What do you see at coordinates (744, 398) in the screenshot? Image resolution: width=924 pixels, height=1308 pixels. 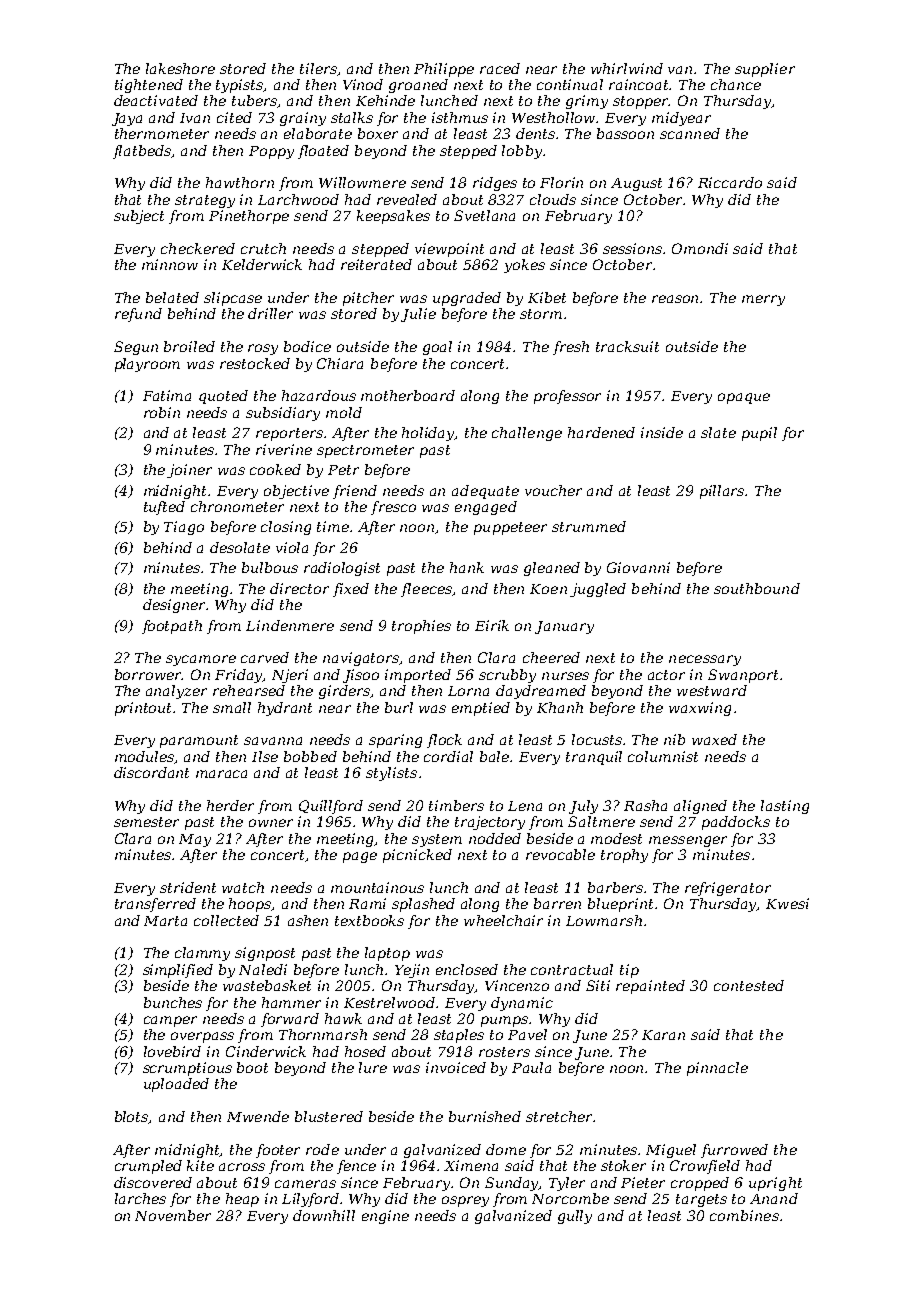 I see `opaque` at bounding box center [744, 398].
